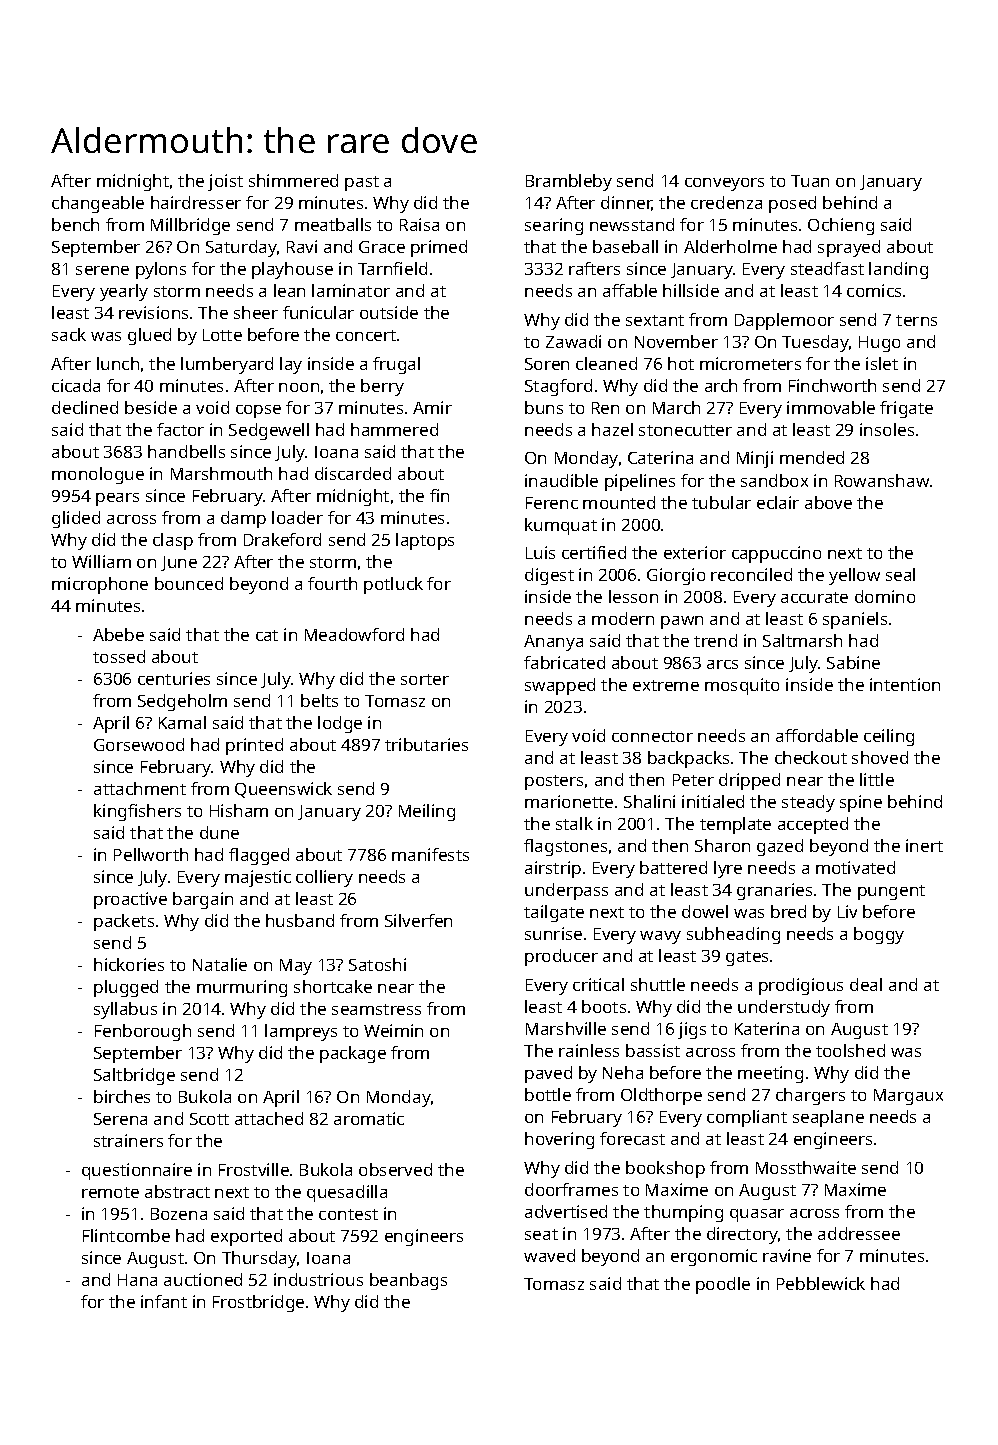 The width and height of the page is (998, 1445). Describe the element at coordinates (788, 911) in the page. I see `bred` at that location.
